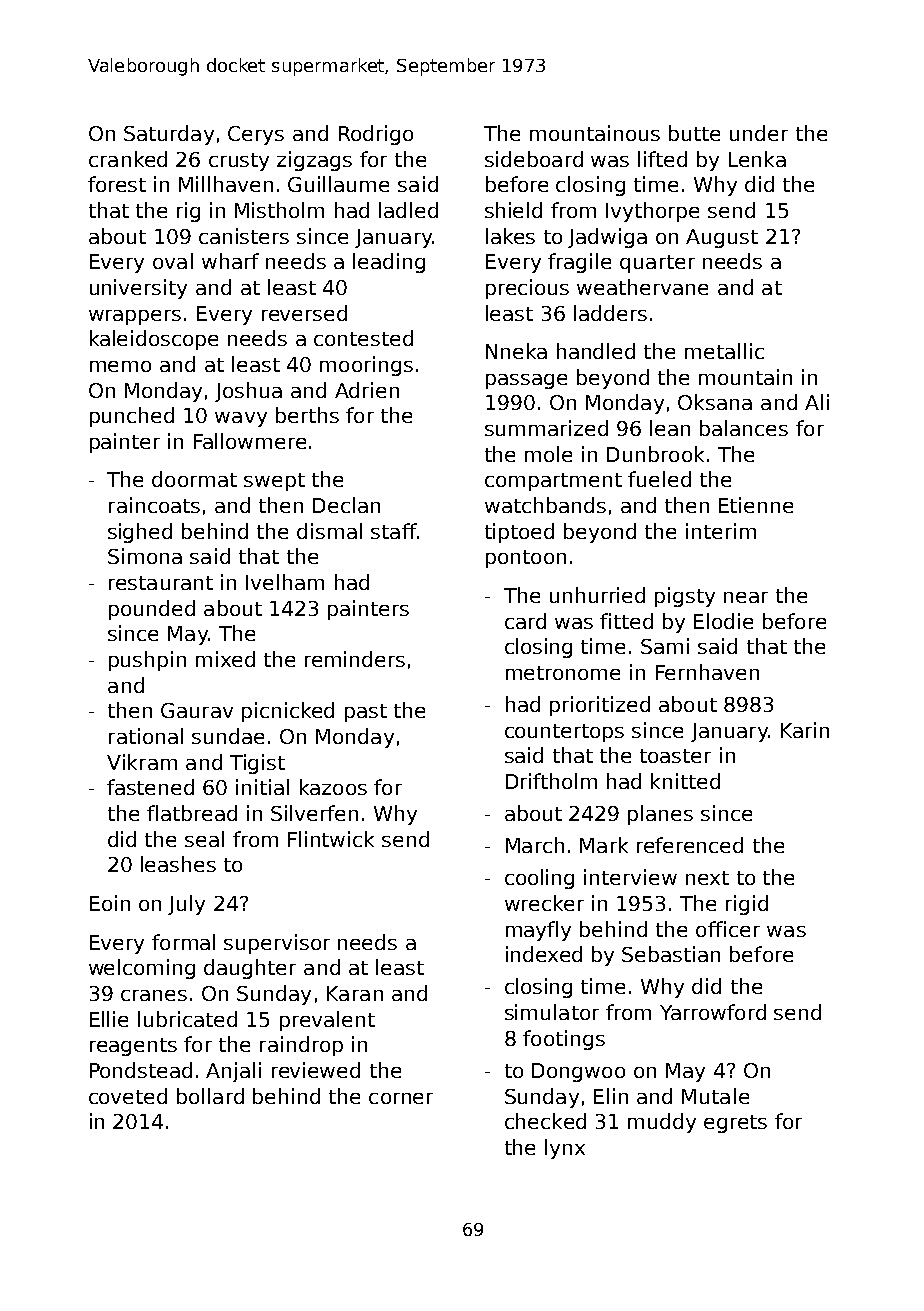 The image size is (924, 1311). Describe the element at coordinates (250, 969) in the image. I see `daughter` at that location.
